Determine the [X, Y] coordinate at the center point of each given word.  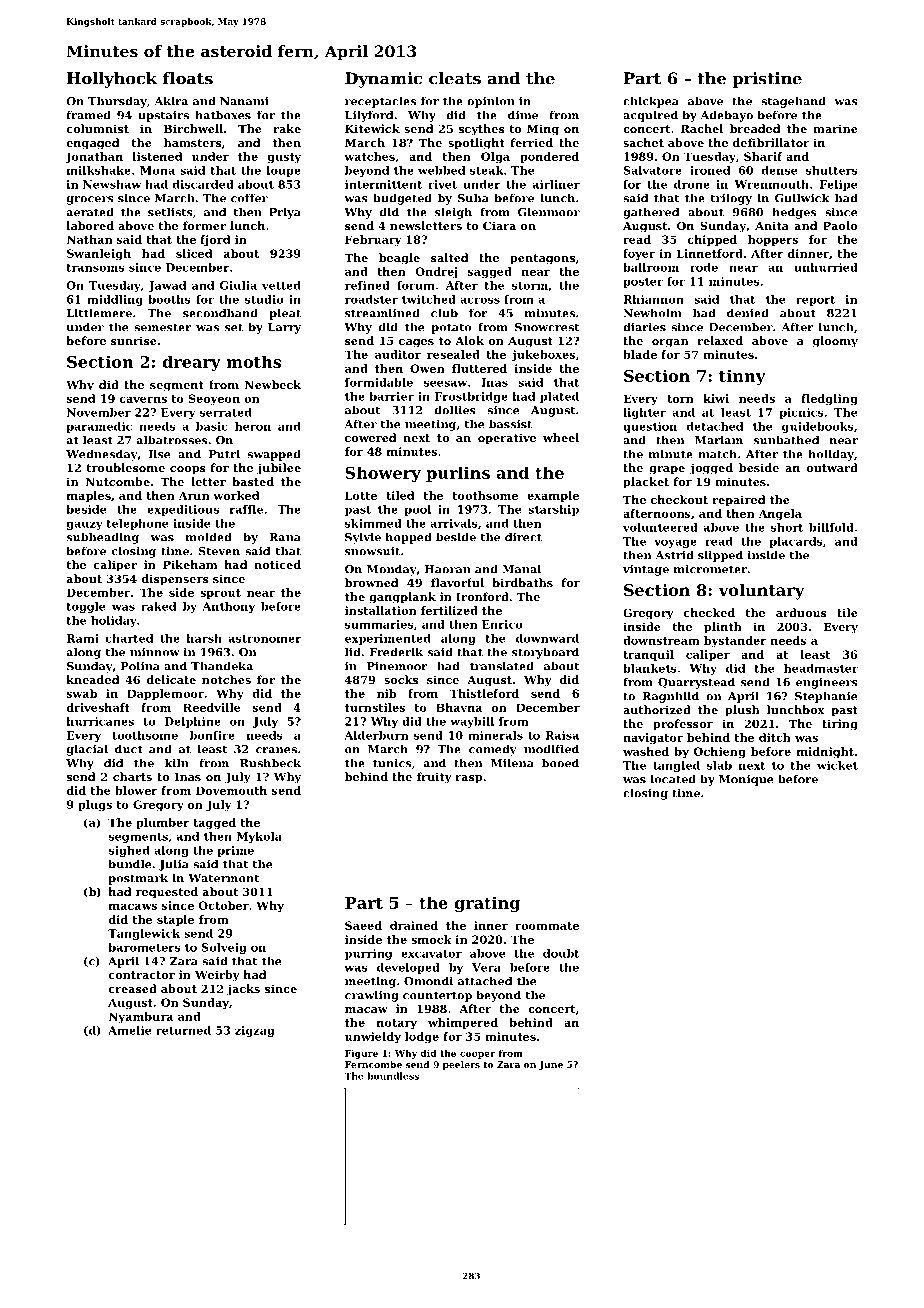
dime [523, 115]
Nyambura [141, 1017]
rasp [468, 779]
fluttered [479, 368]
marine [835, 128]
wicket [837, 765]
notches [226, 679]
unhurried [826, 267]
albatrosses [172, 440]
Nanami [244, 101]
